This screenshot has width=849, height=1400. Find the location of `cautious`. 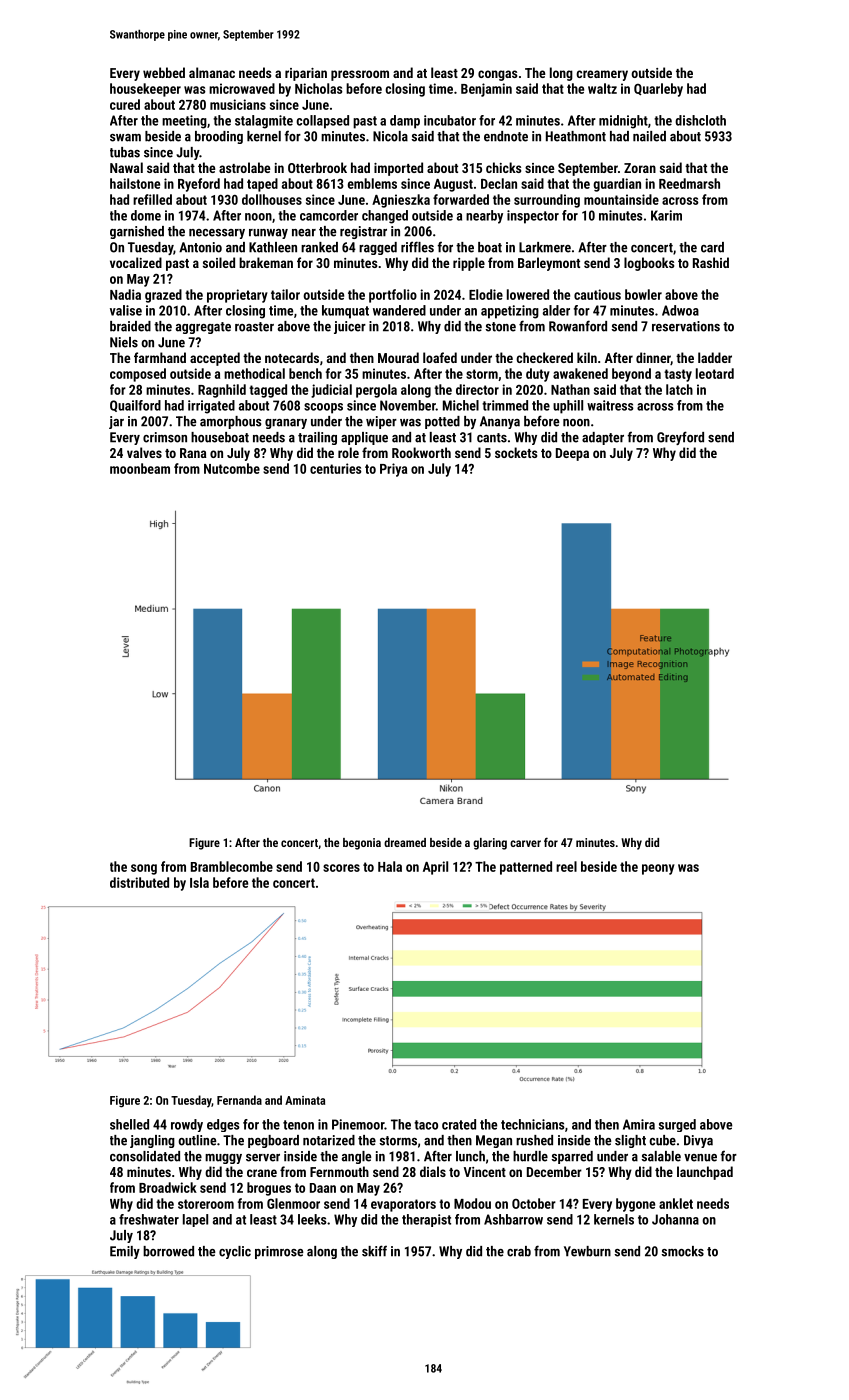

cautious is located at coordinates (597, 294).
